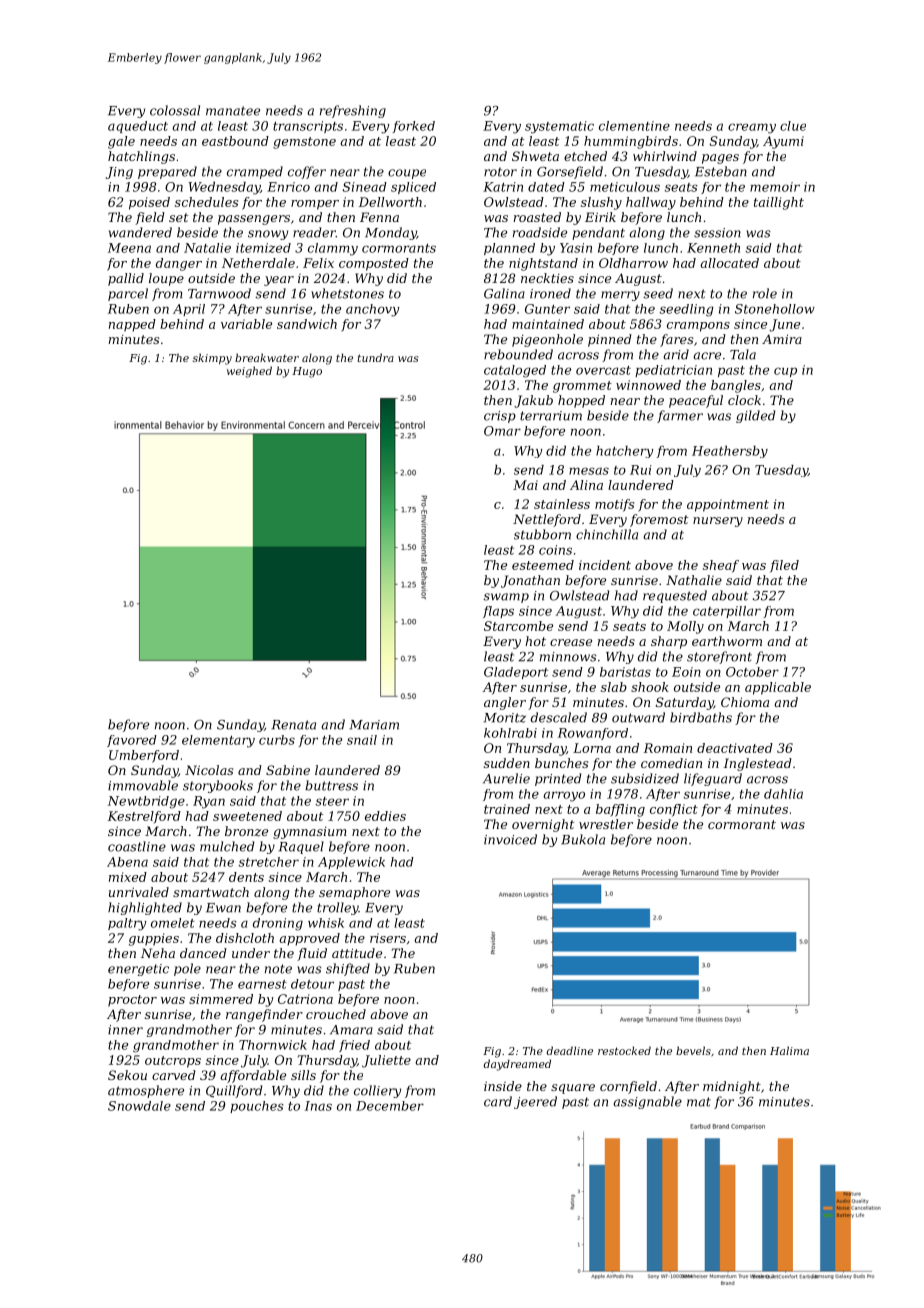 This document has height=1308, width=924. I want to click on refreshing, so click(353, 111).
